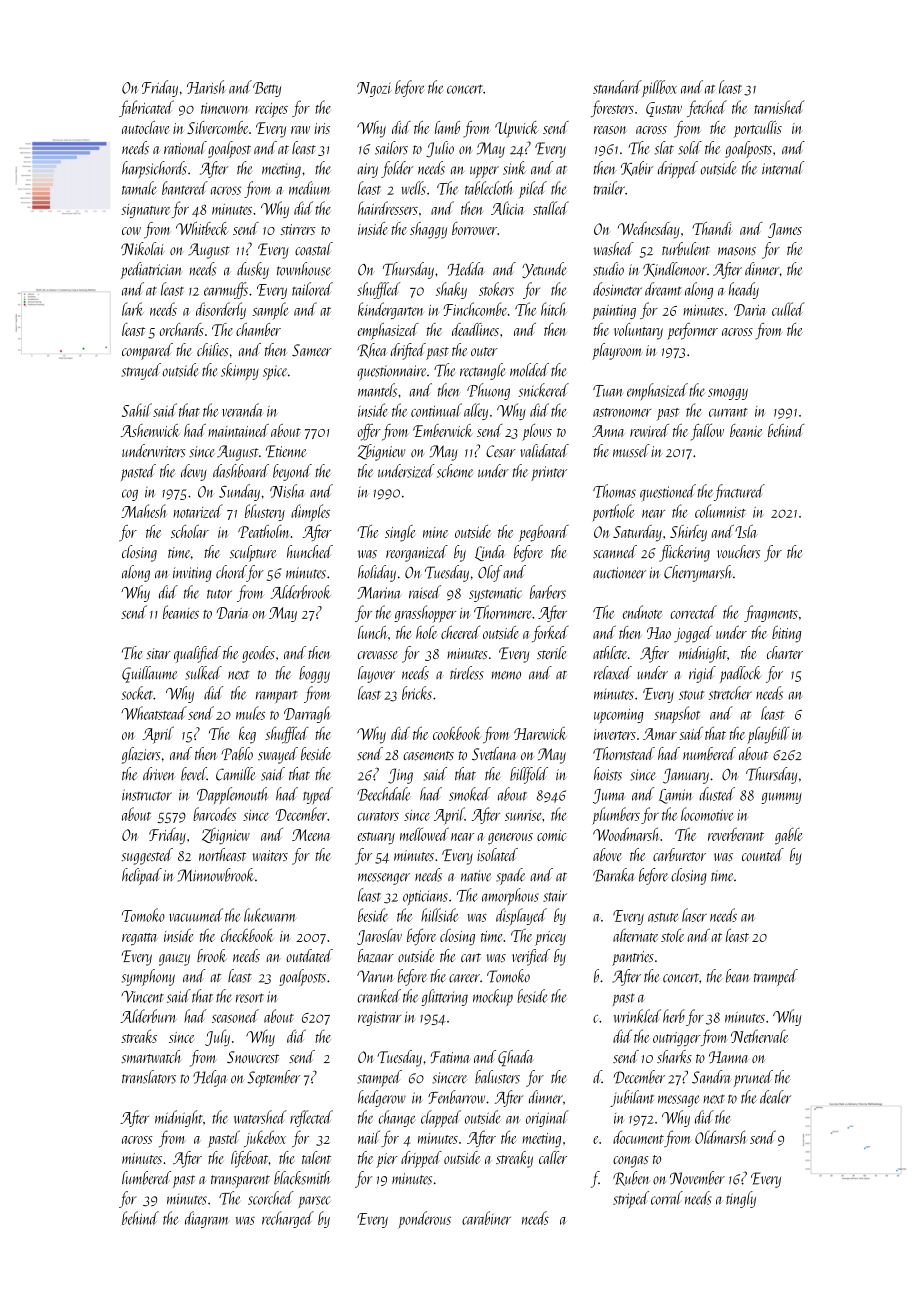  Describe the element at coordinates (369, 432) in the image. I see `offer` at that location.
